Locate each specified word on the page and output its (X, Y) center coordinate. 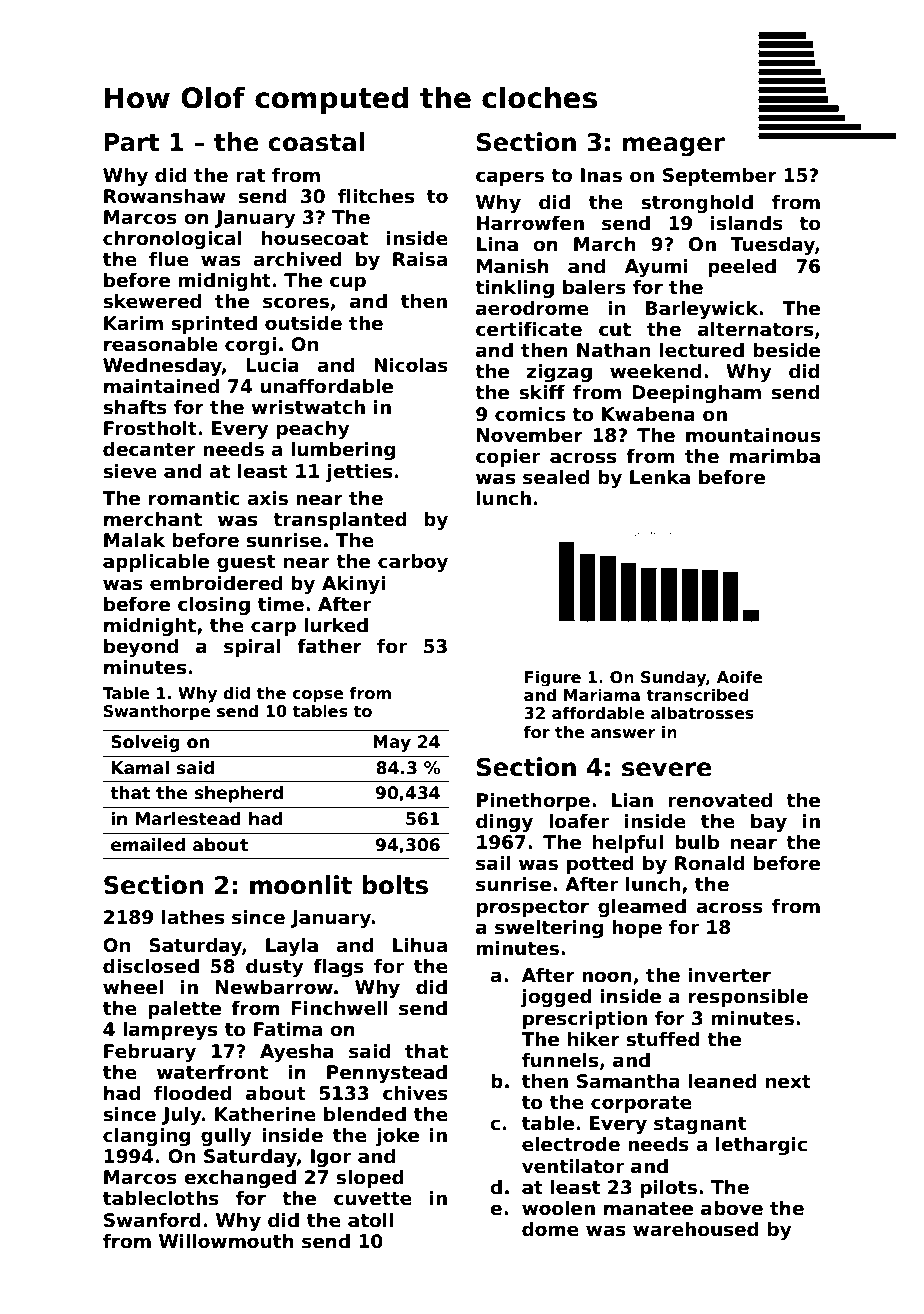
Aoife (740, 677)
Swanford (152, 1220)
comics (530, 414)
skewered (152, 301)
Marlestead (188, 819)
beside (786, 350)
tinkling (514, 289)
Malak (134, 540)
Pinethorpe (533, 802)
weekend (655, 371)
